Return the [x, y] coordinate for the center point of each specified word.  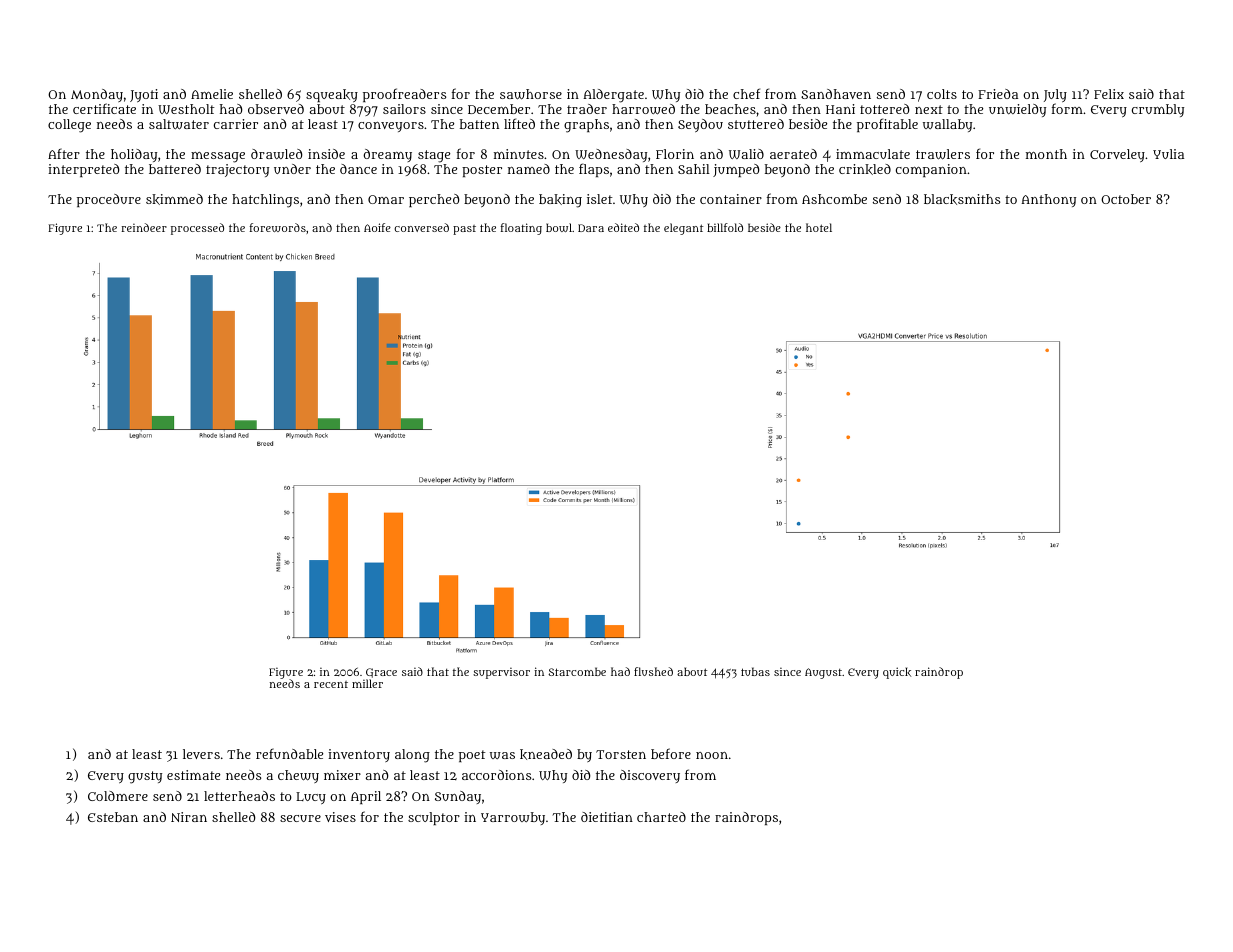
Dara [591, 228]
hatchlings [265, 201]
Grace [381, 673]
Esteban [113, 817]
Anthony [1048, 200]
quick [897, 673]
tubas [755, 671]
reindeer [144, 227]
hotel [819, 227]
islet [600, 199]
